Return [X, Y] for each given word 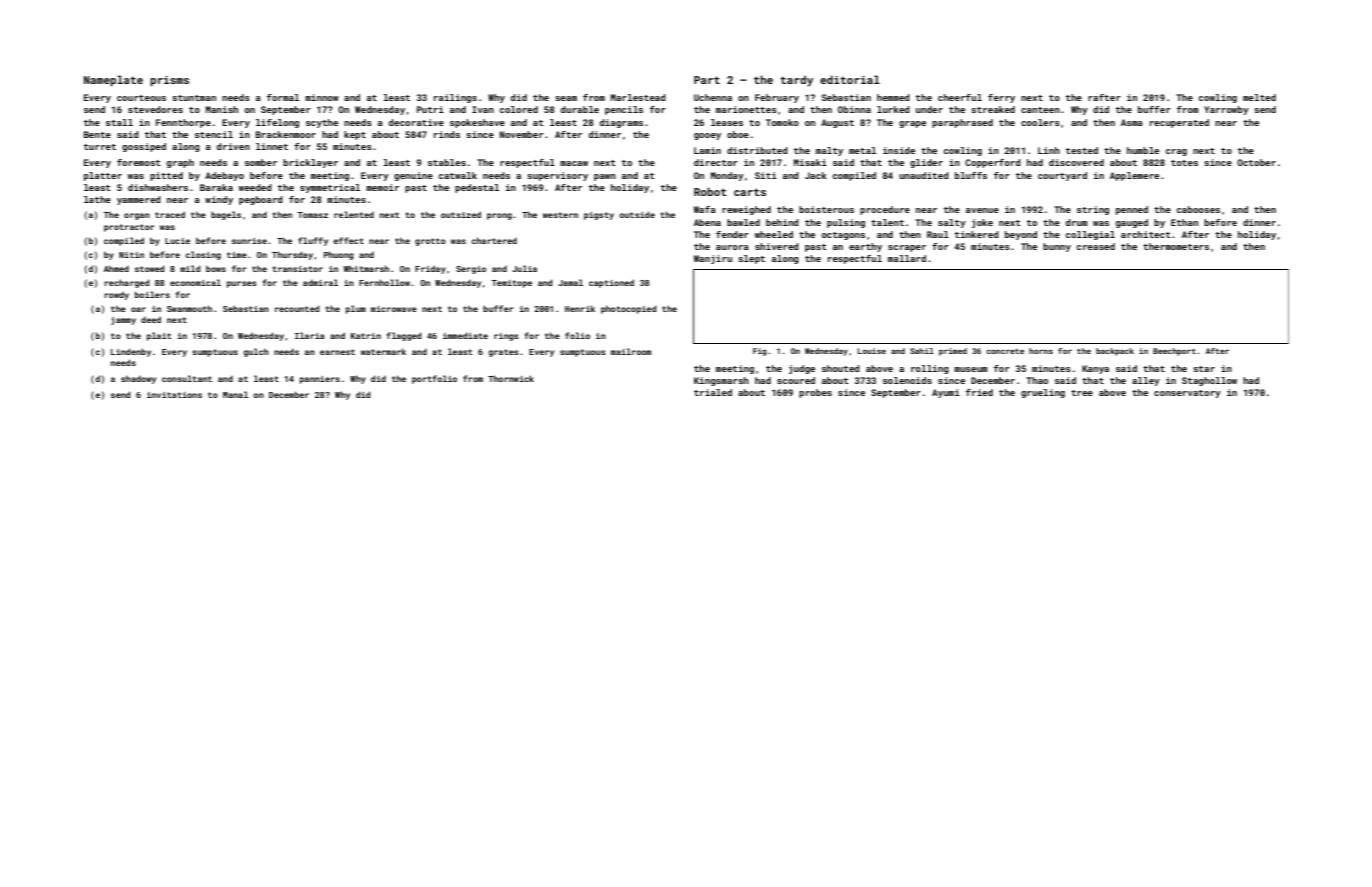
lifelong [277, 123]
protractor [129, 228]
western [560, 215]
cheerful [960, 97]
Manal [235, 394]
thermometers [1176, 246]
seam [566, 98]
